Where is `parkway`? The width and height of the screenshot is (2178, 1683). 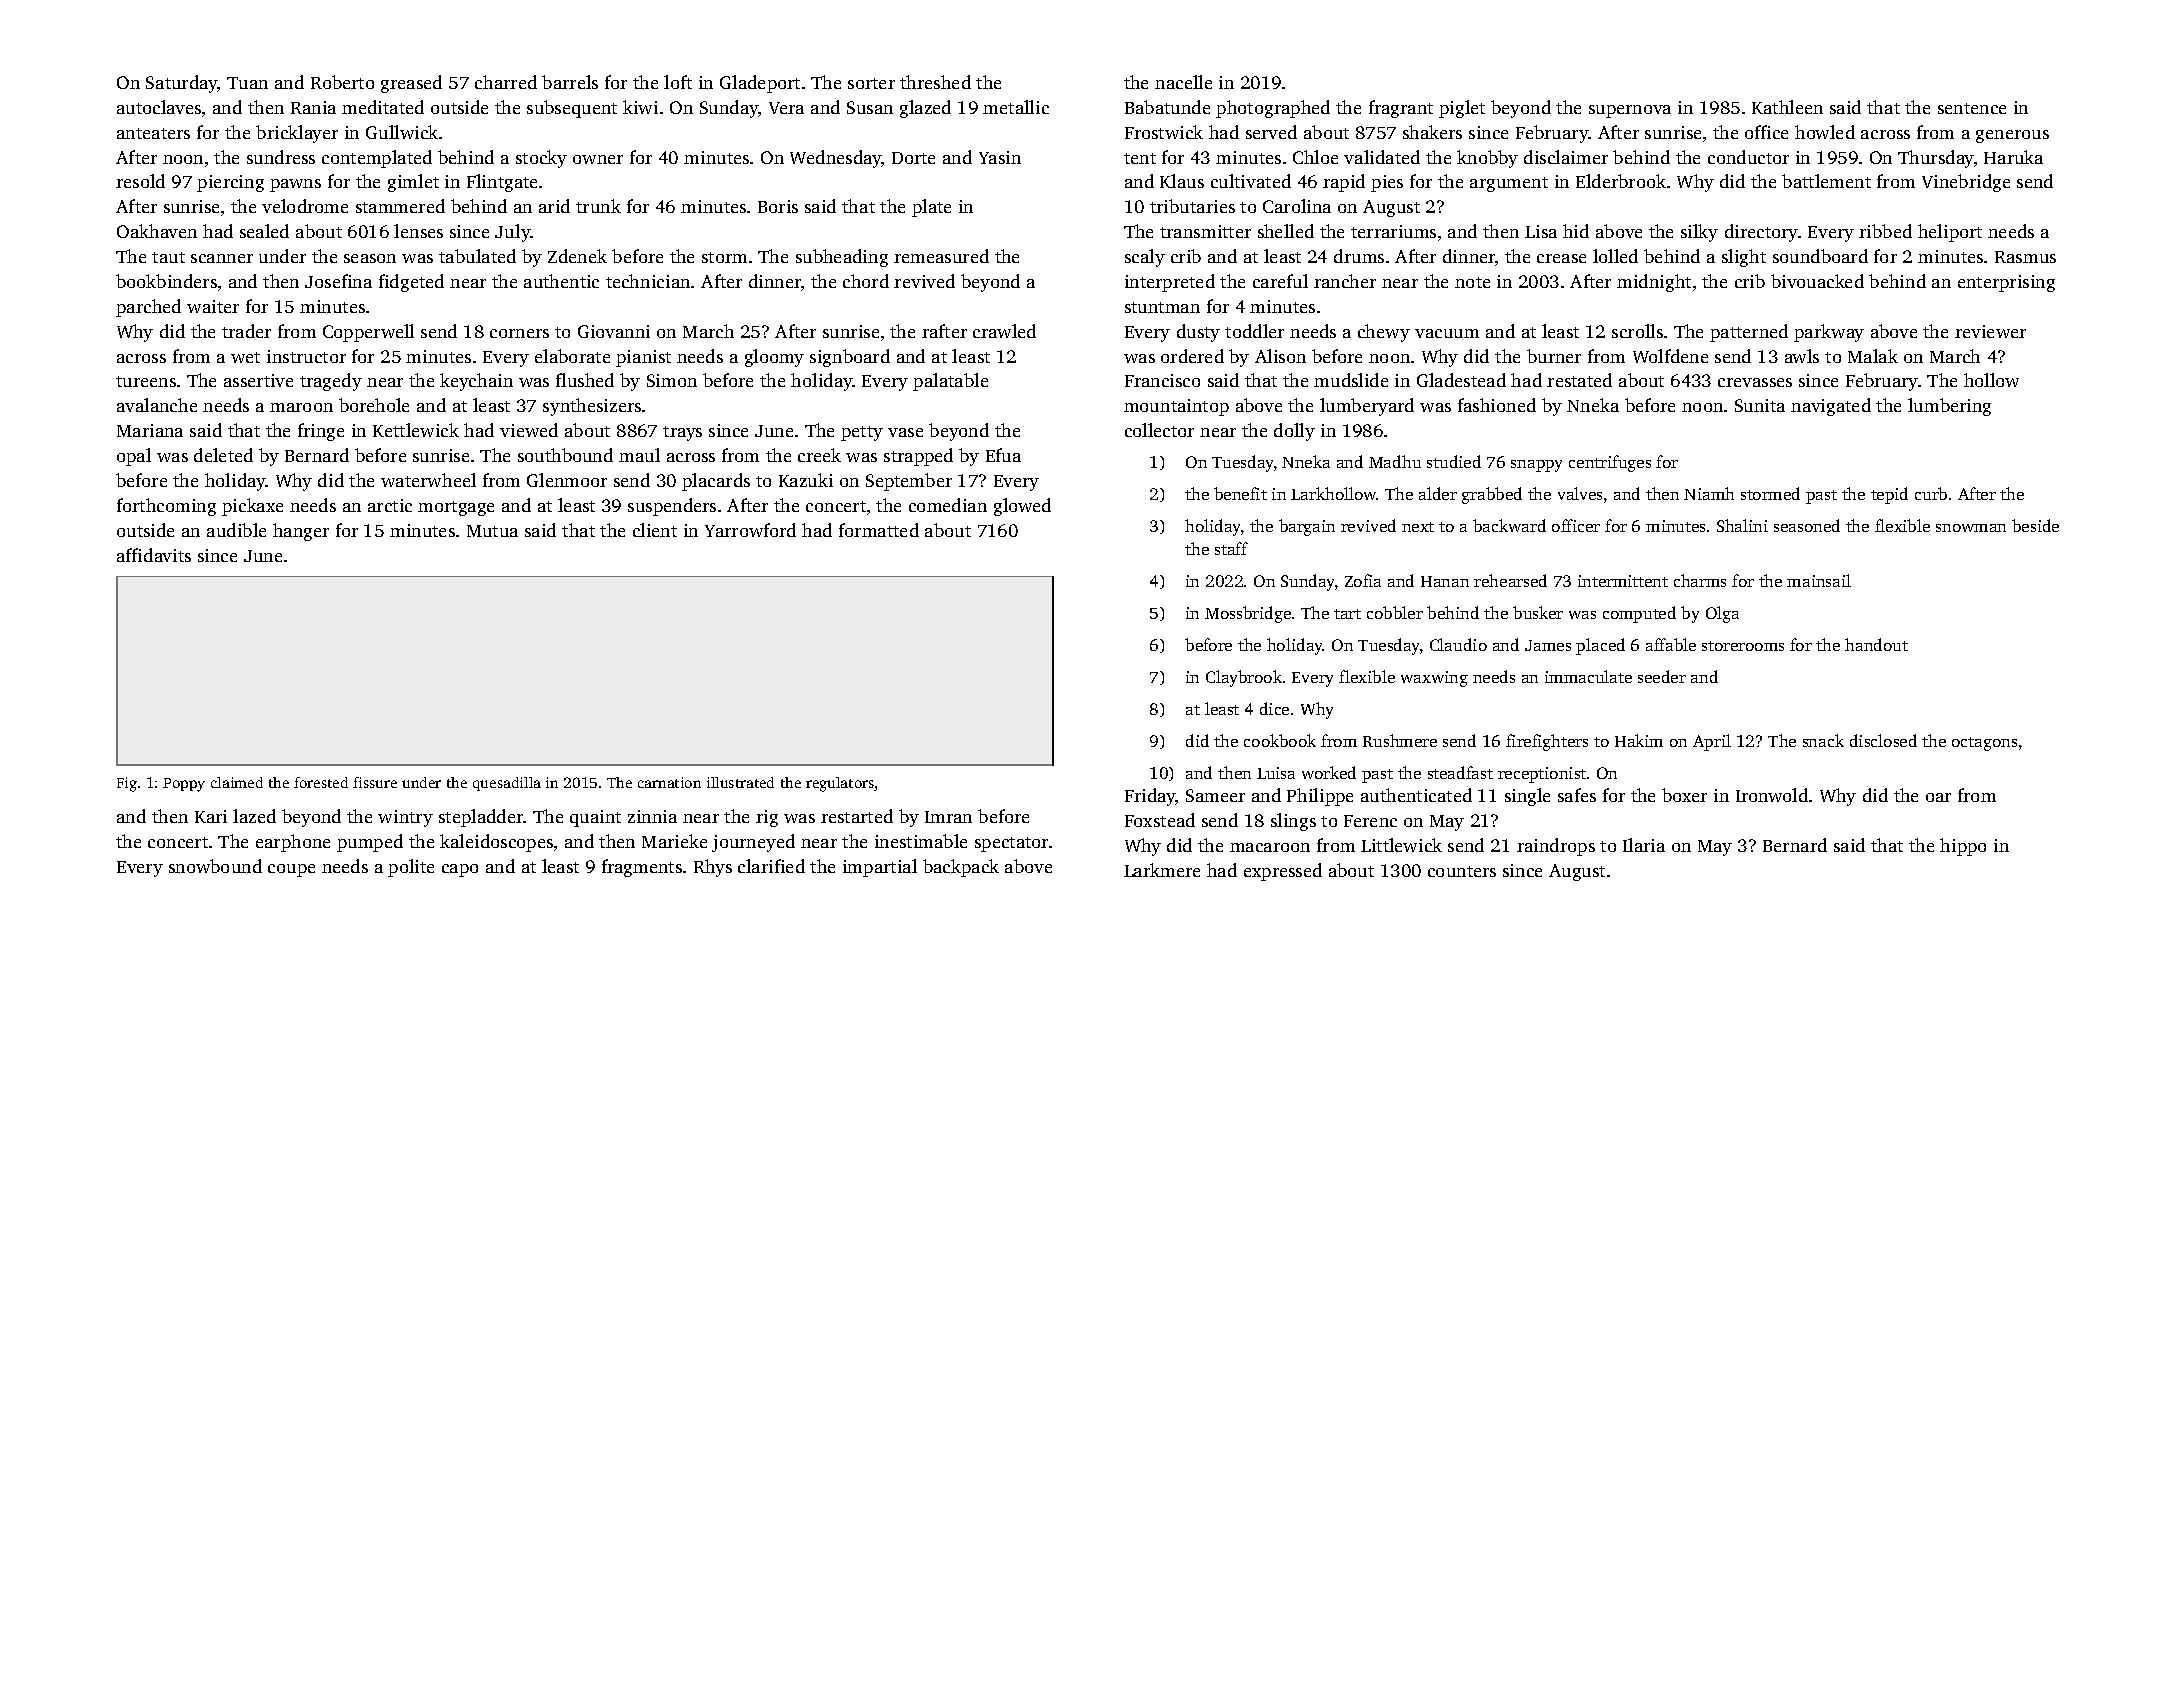 parkway is located at coordinates (1829, 333).
